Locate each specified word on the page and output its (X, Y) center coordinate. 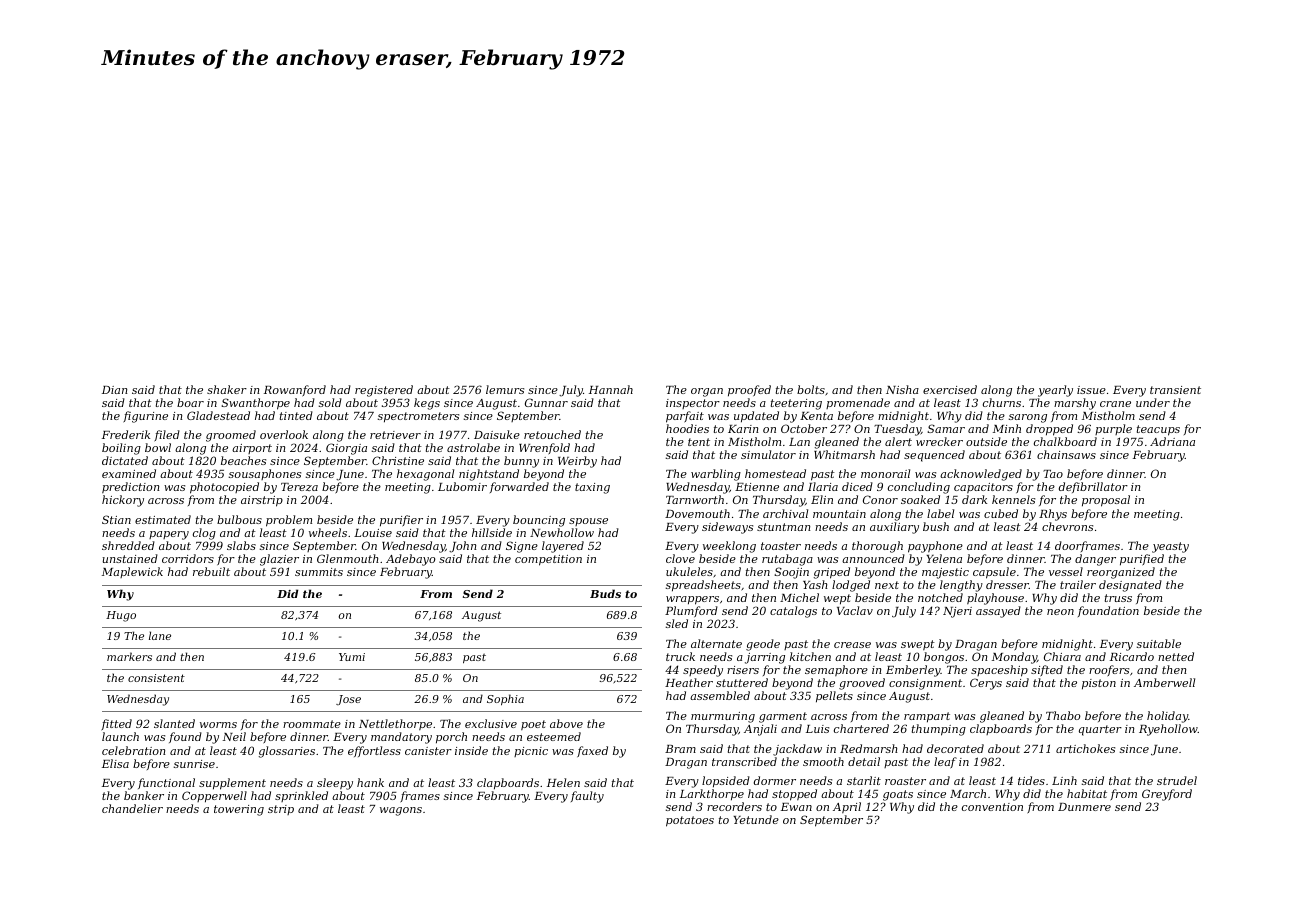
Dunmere (1084, 807)
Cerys (986, 684)
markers (129, 656)
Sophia (505, 700)
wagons (401, 811)
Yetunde (756, 819)
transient (1175, 390)
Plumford (691, 611)
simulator (768, 454)
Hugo (121, 616)
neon (1060, 612)
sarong (1028, 418)
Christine (398, 460)
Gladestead (218, 415)
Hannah (611, 389)
